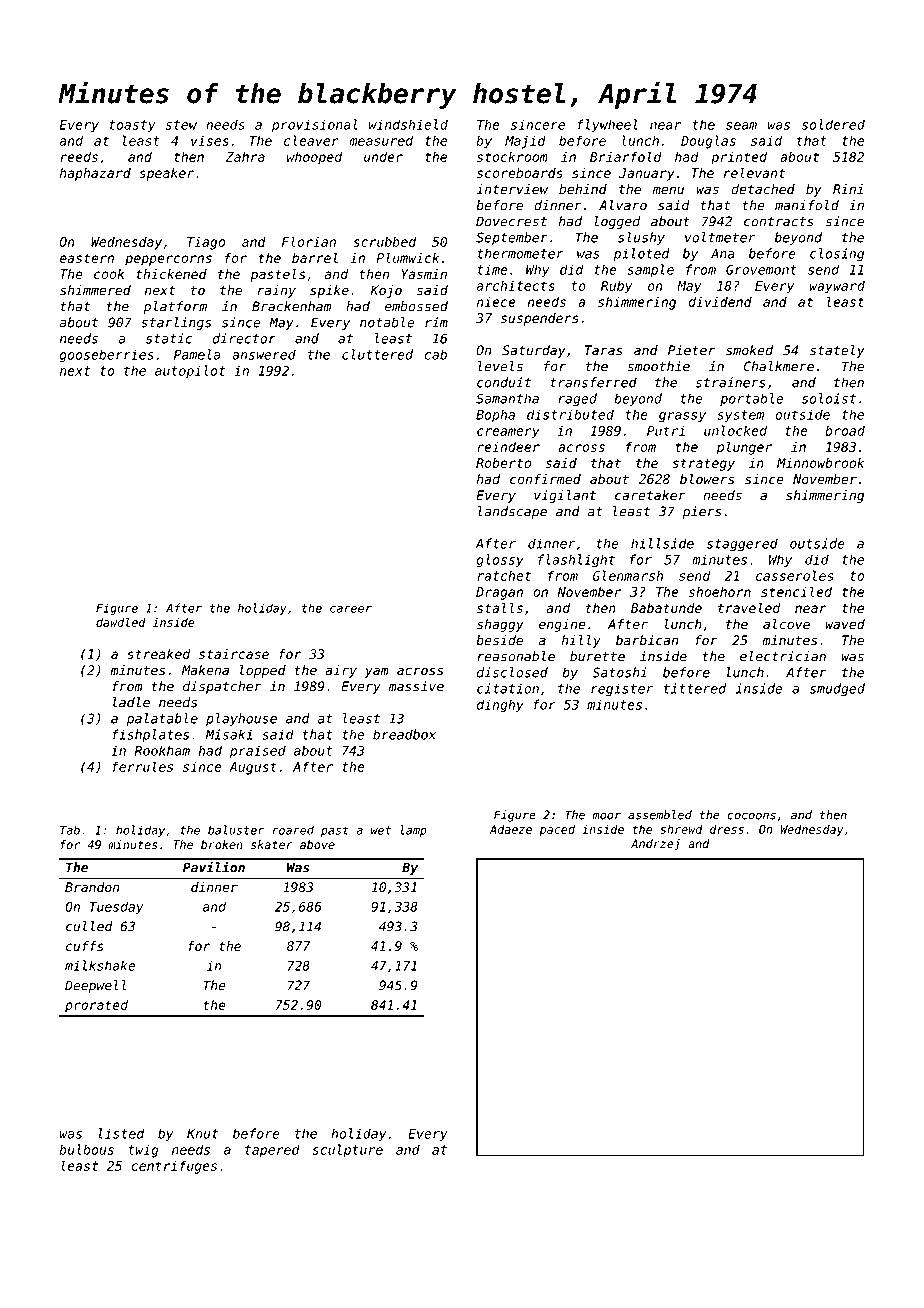  I want to click on dinghy, so click(500, 706).
